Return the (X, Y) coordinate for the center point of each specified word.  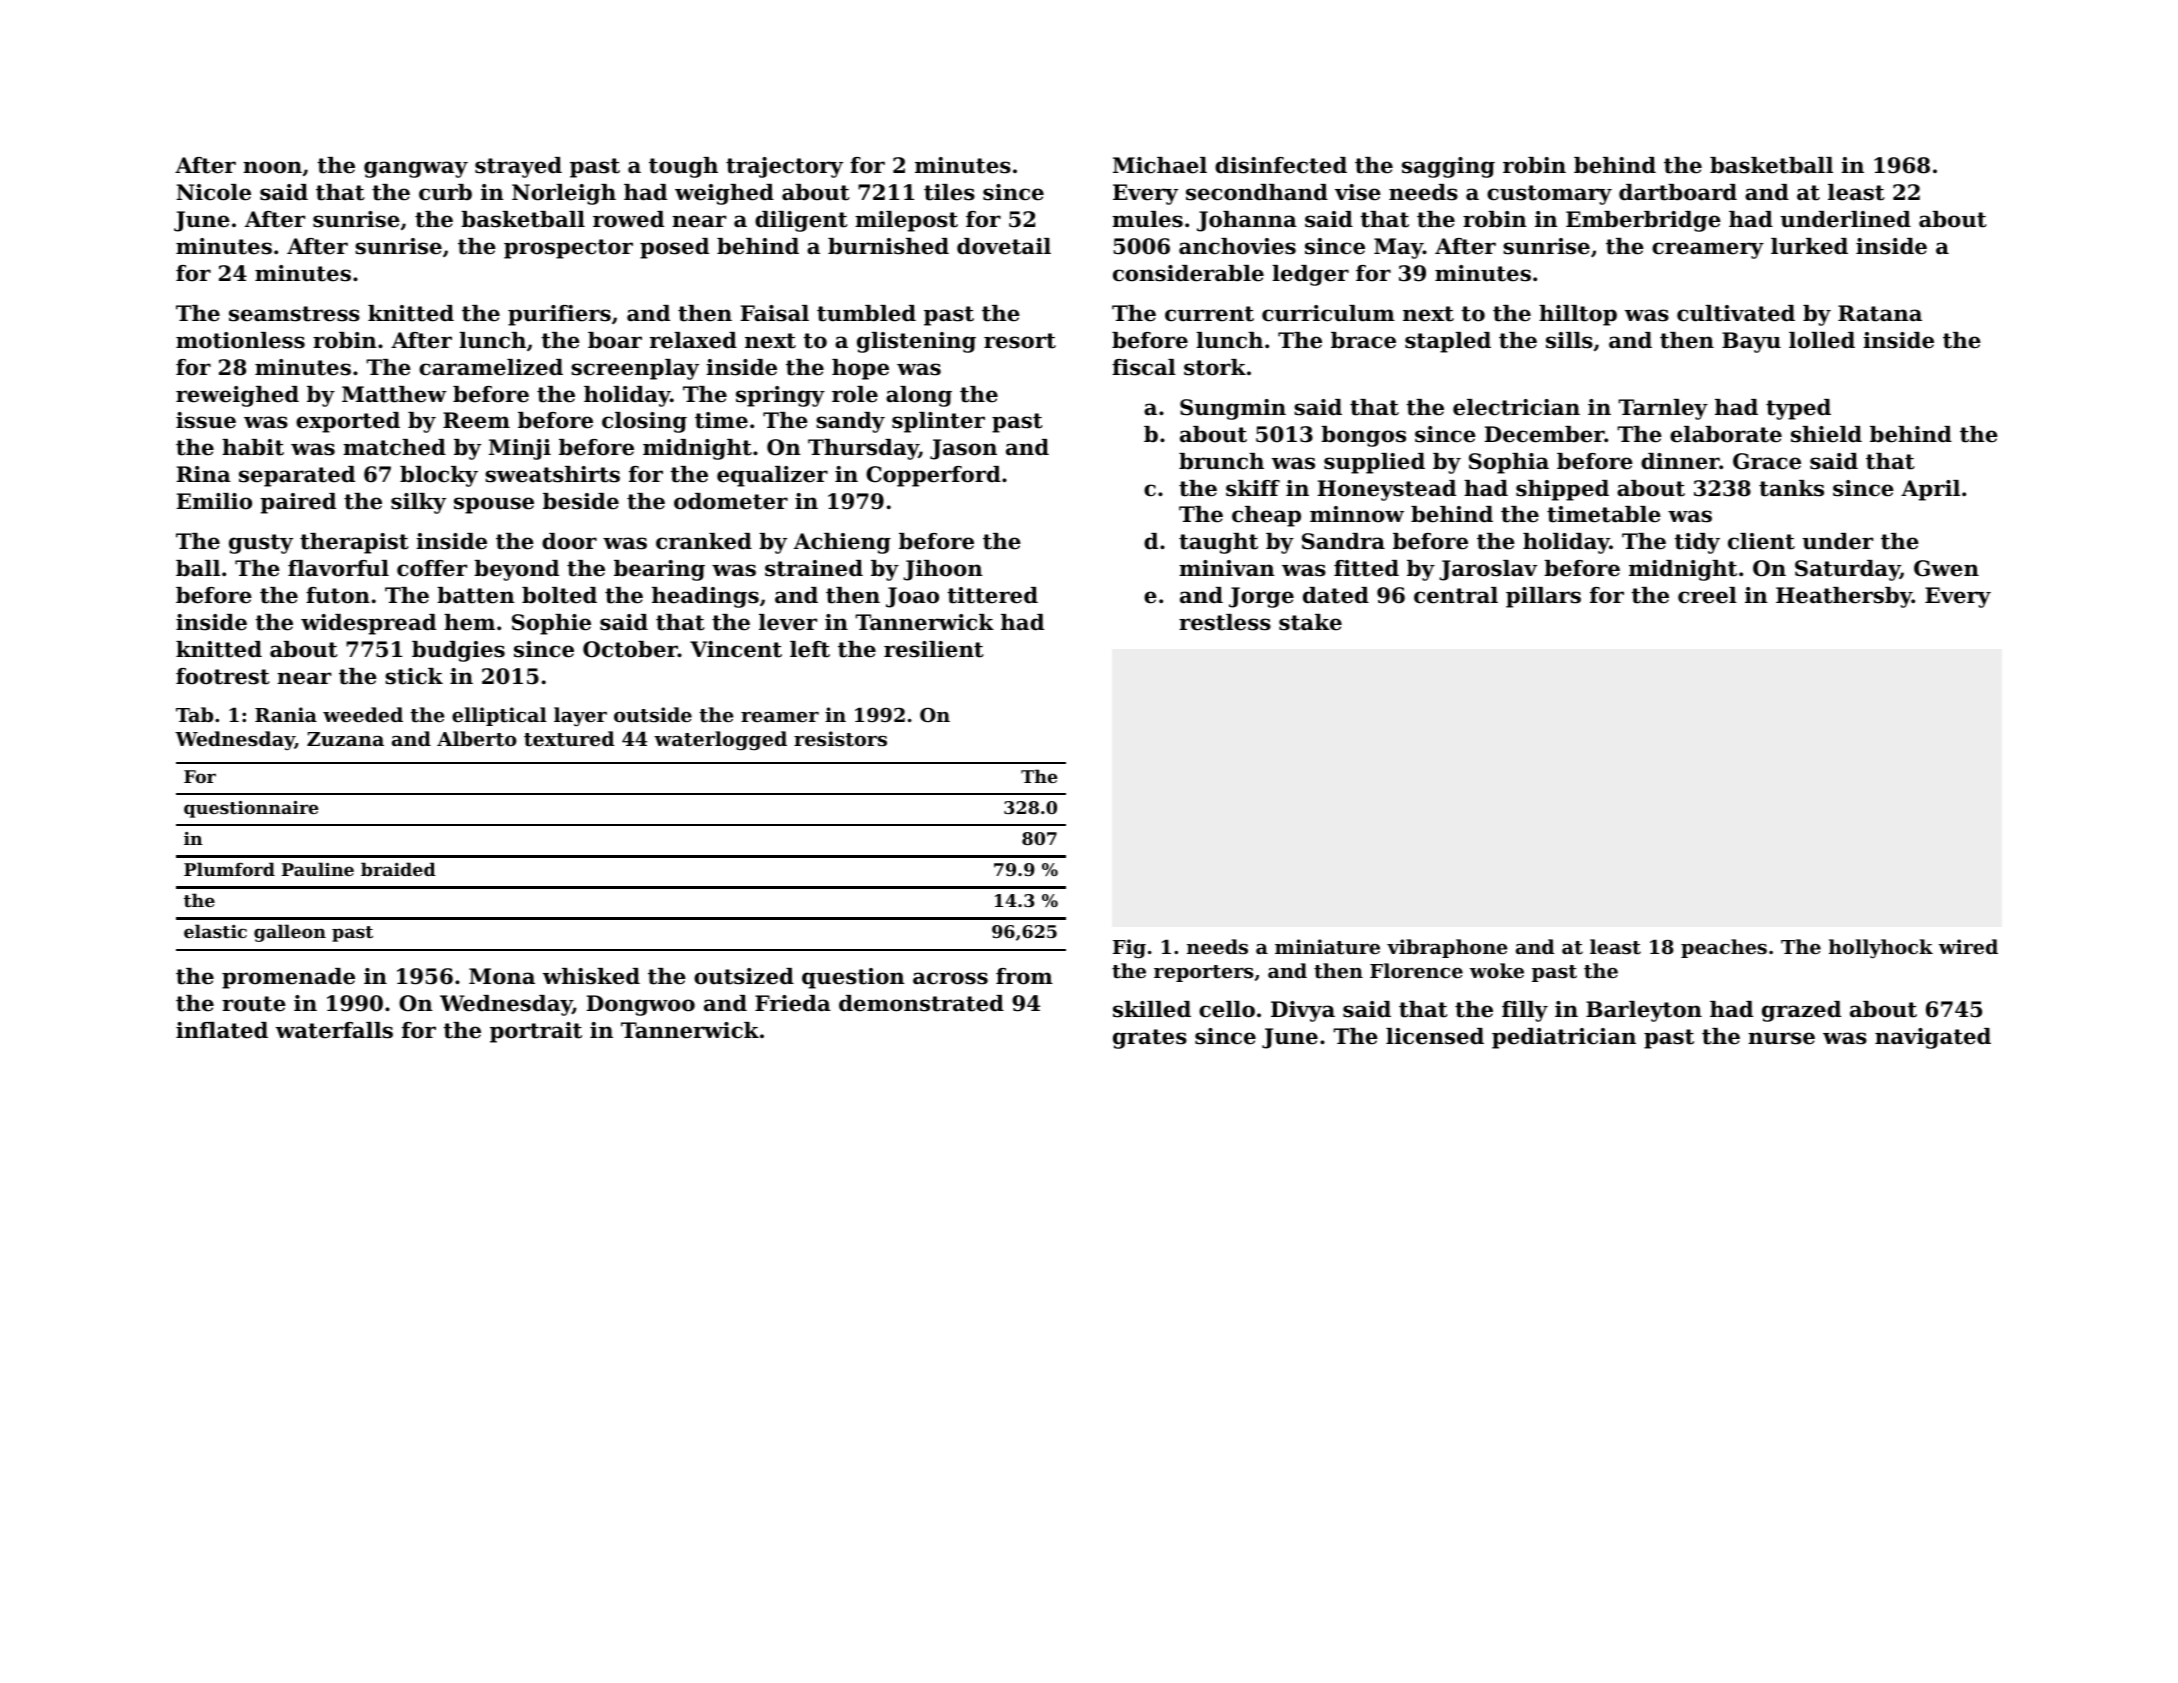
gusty (261, 544)
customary (1549, 195)
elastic (215, 931)
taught (1218, 543)
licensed (1435, 1036)
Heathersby (1844, 597)
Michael (1160, 165)
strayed (518, 167)
